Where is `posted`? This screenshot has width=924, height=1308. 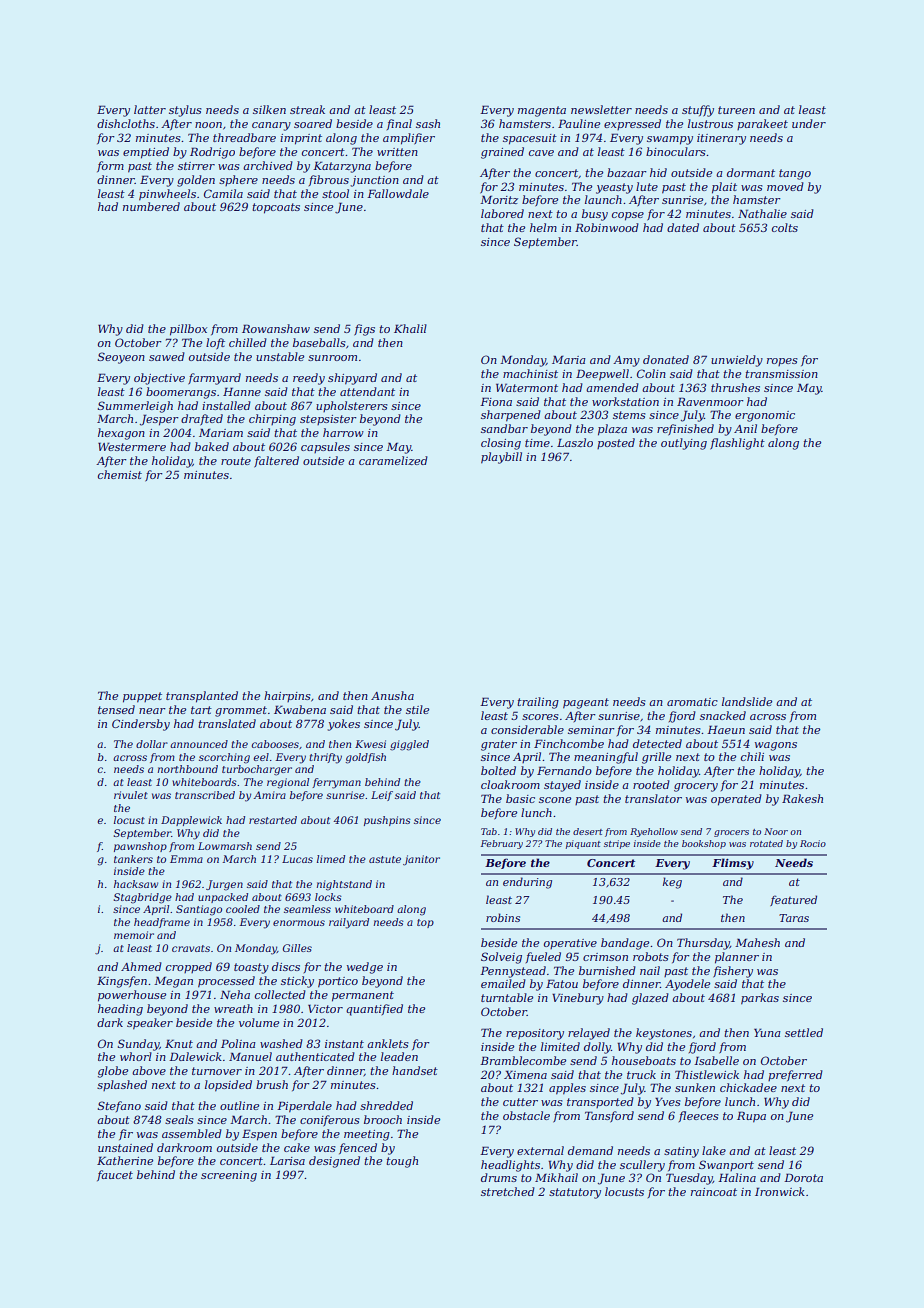
posted is located at coordinates (616, 443).
